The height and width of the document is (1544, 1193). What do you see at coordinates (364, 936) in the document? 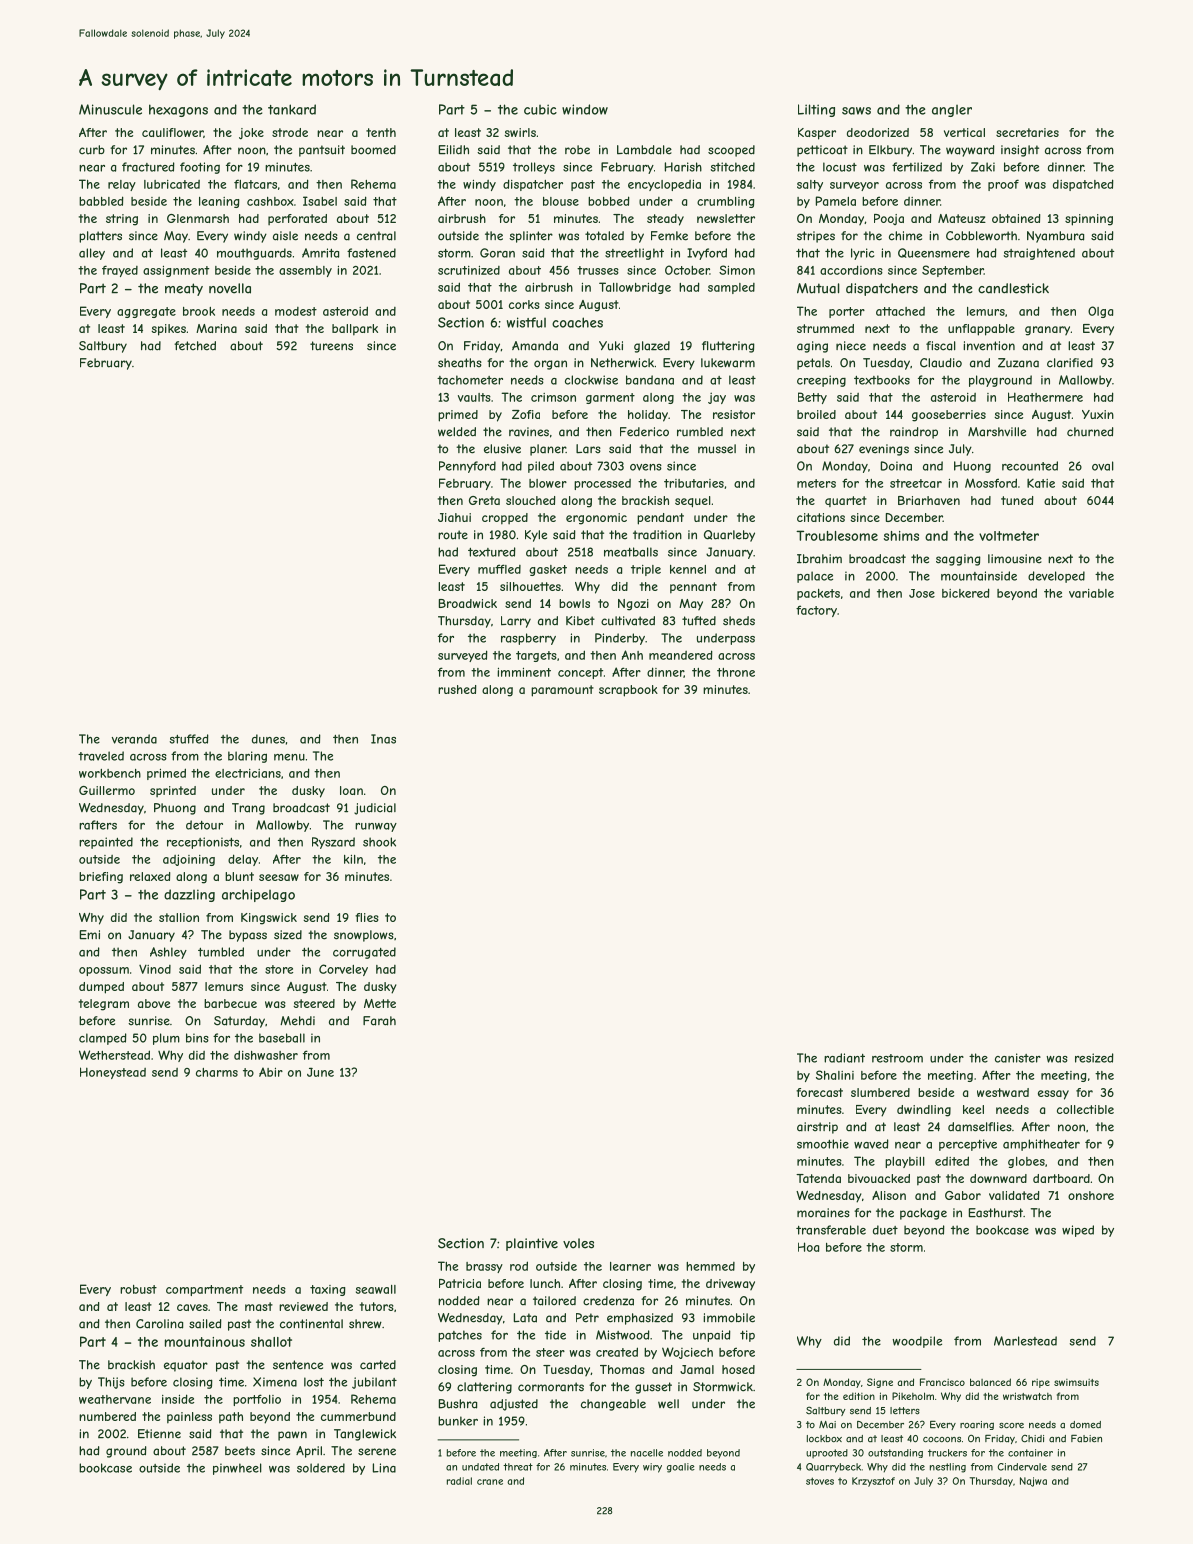
I see `snowplows` at bounding box center [364, 936].
